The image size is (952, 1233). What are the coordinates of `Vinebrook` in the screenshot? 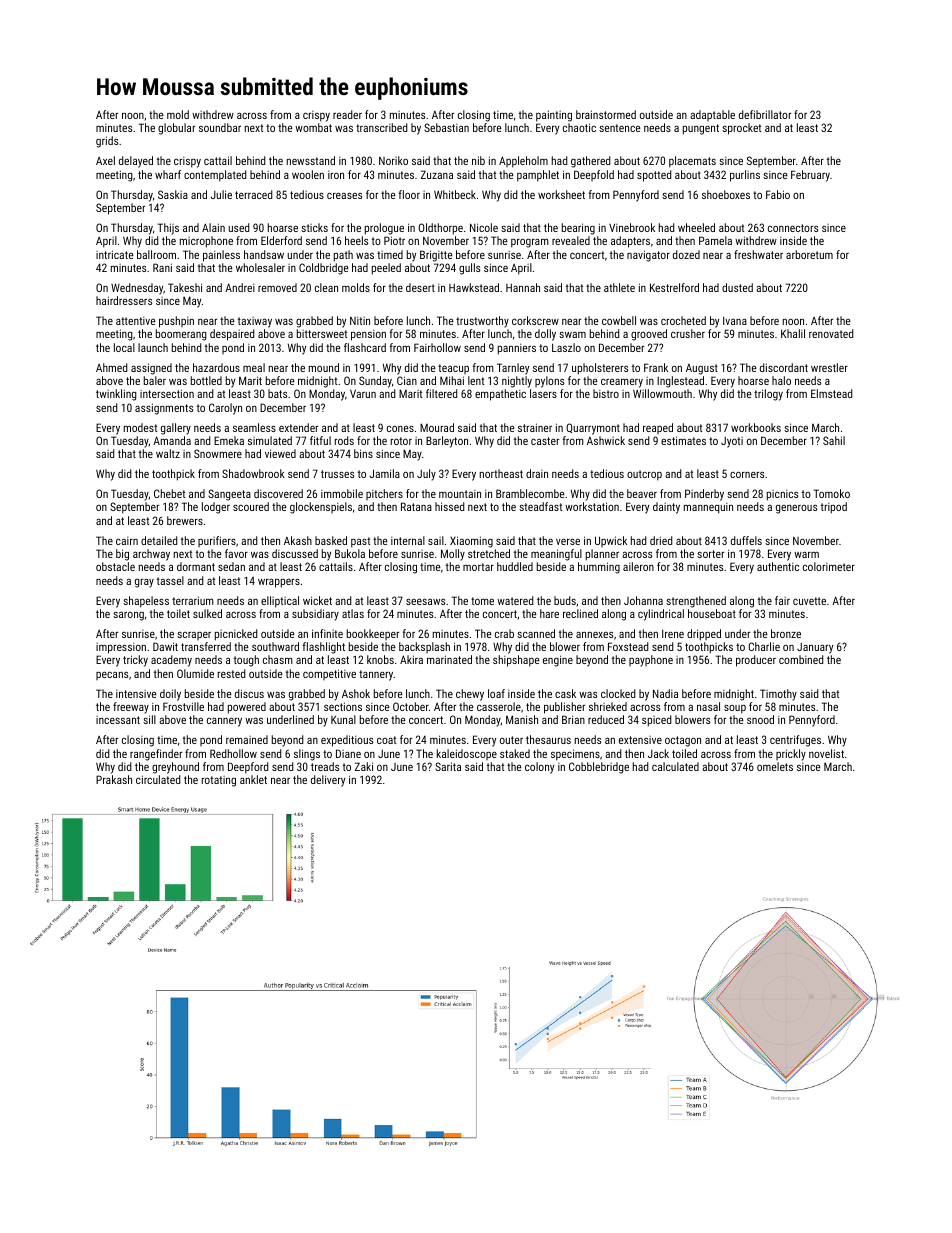 It's located at (632, 227).
